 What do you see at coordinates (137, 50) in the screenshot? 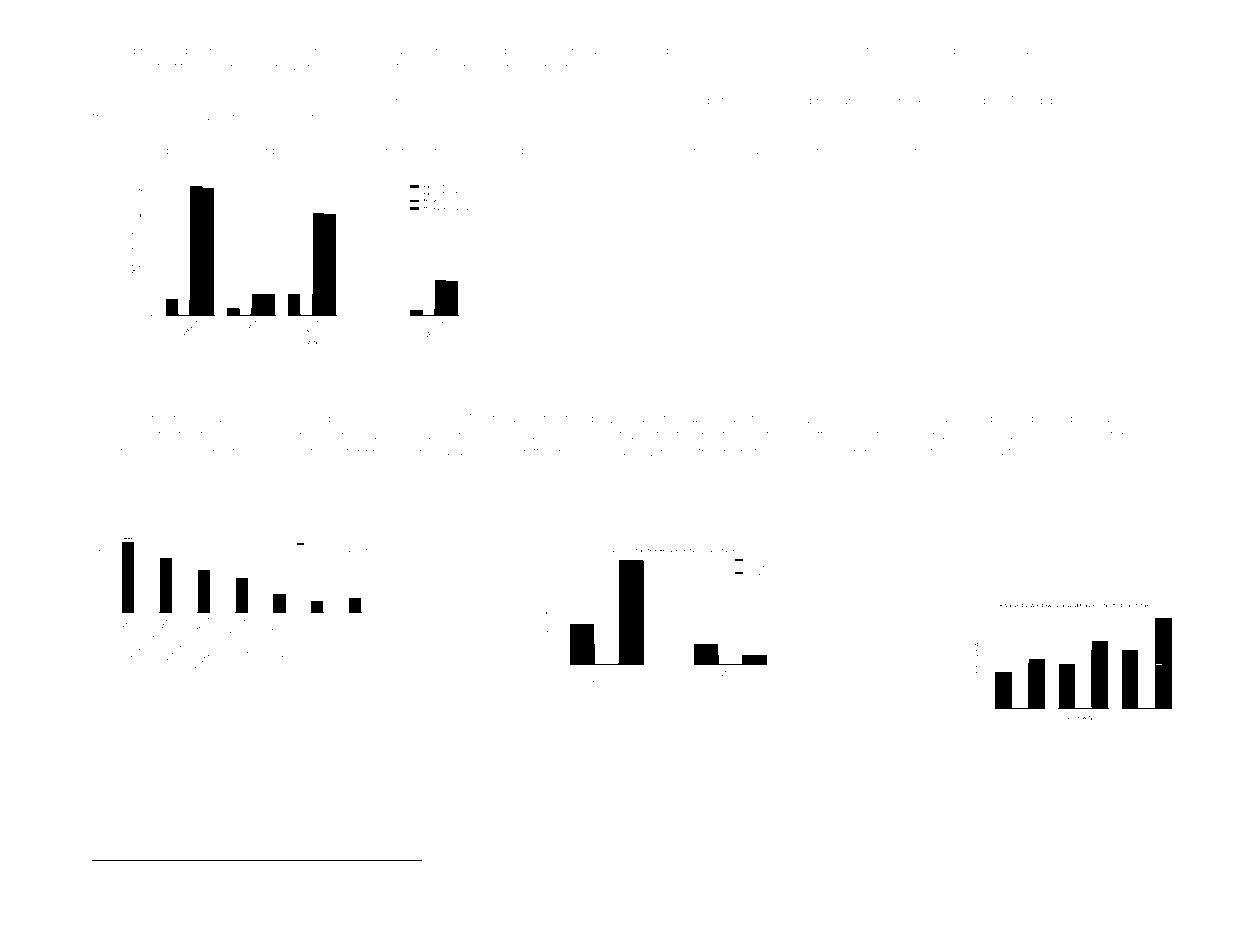
I see `bobbin` at bounding box center [137, 50].
